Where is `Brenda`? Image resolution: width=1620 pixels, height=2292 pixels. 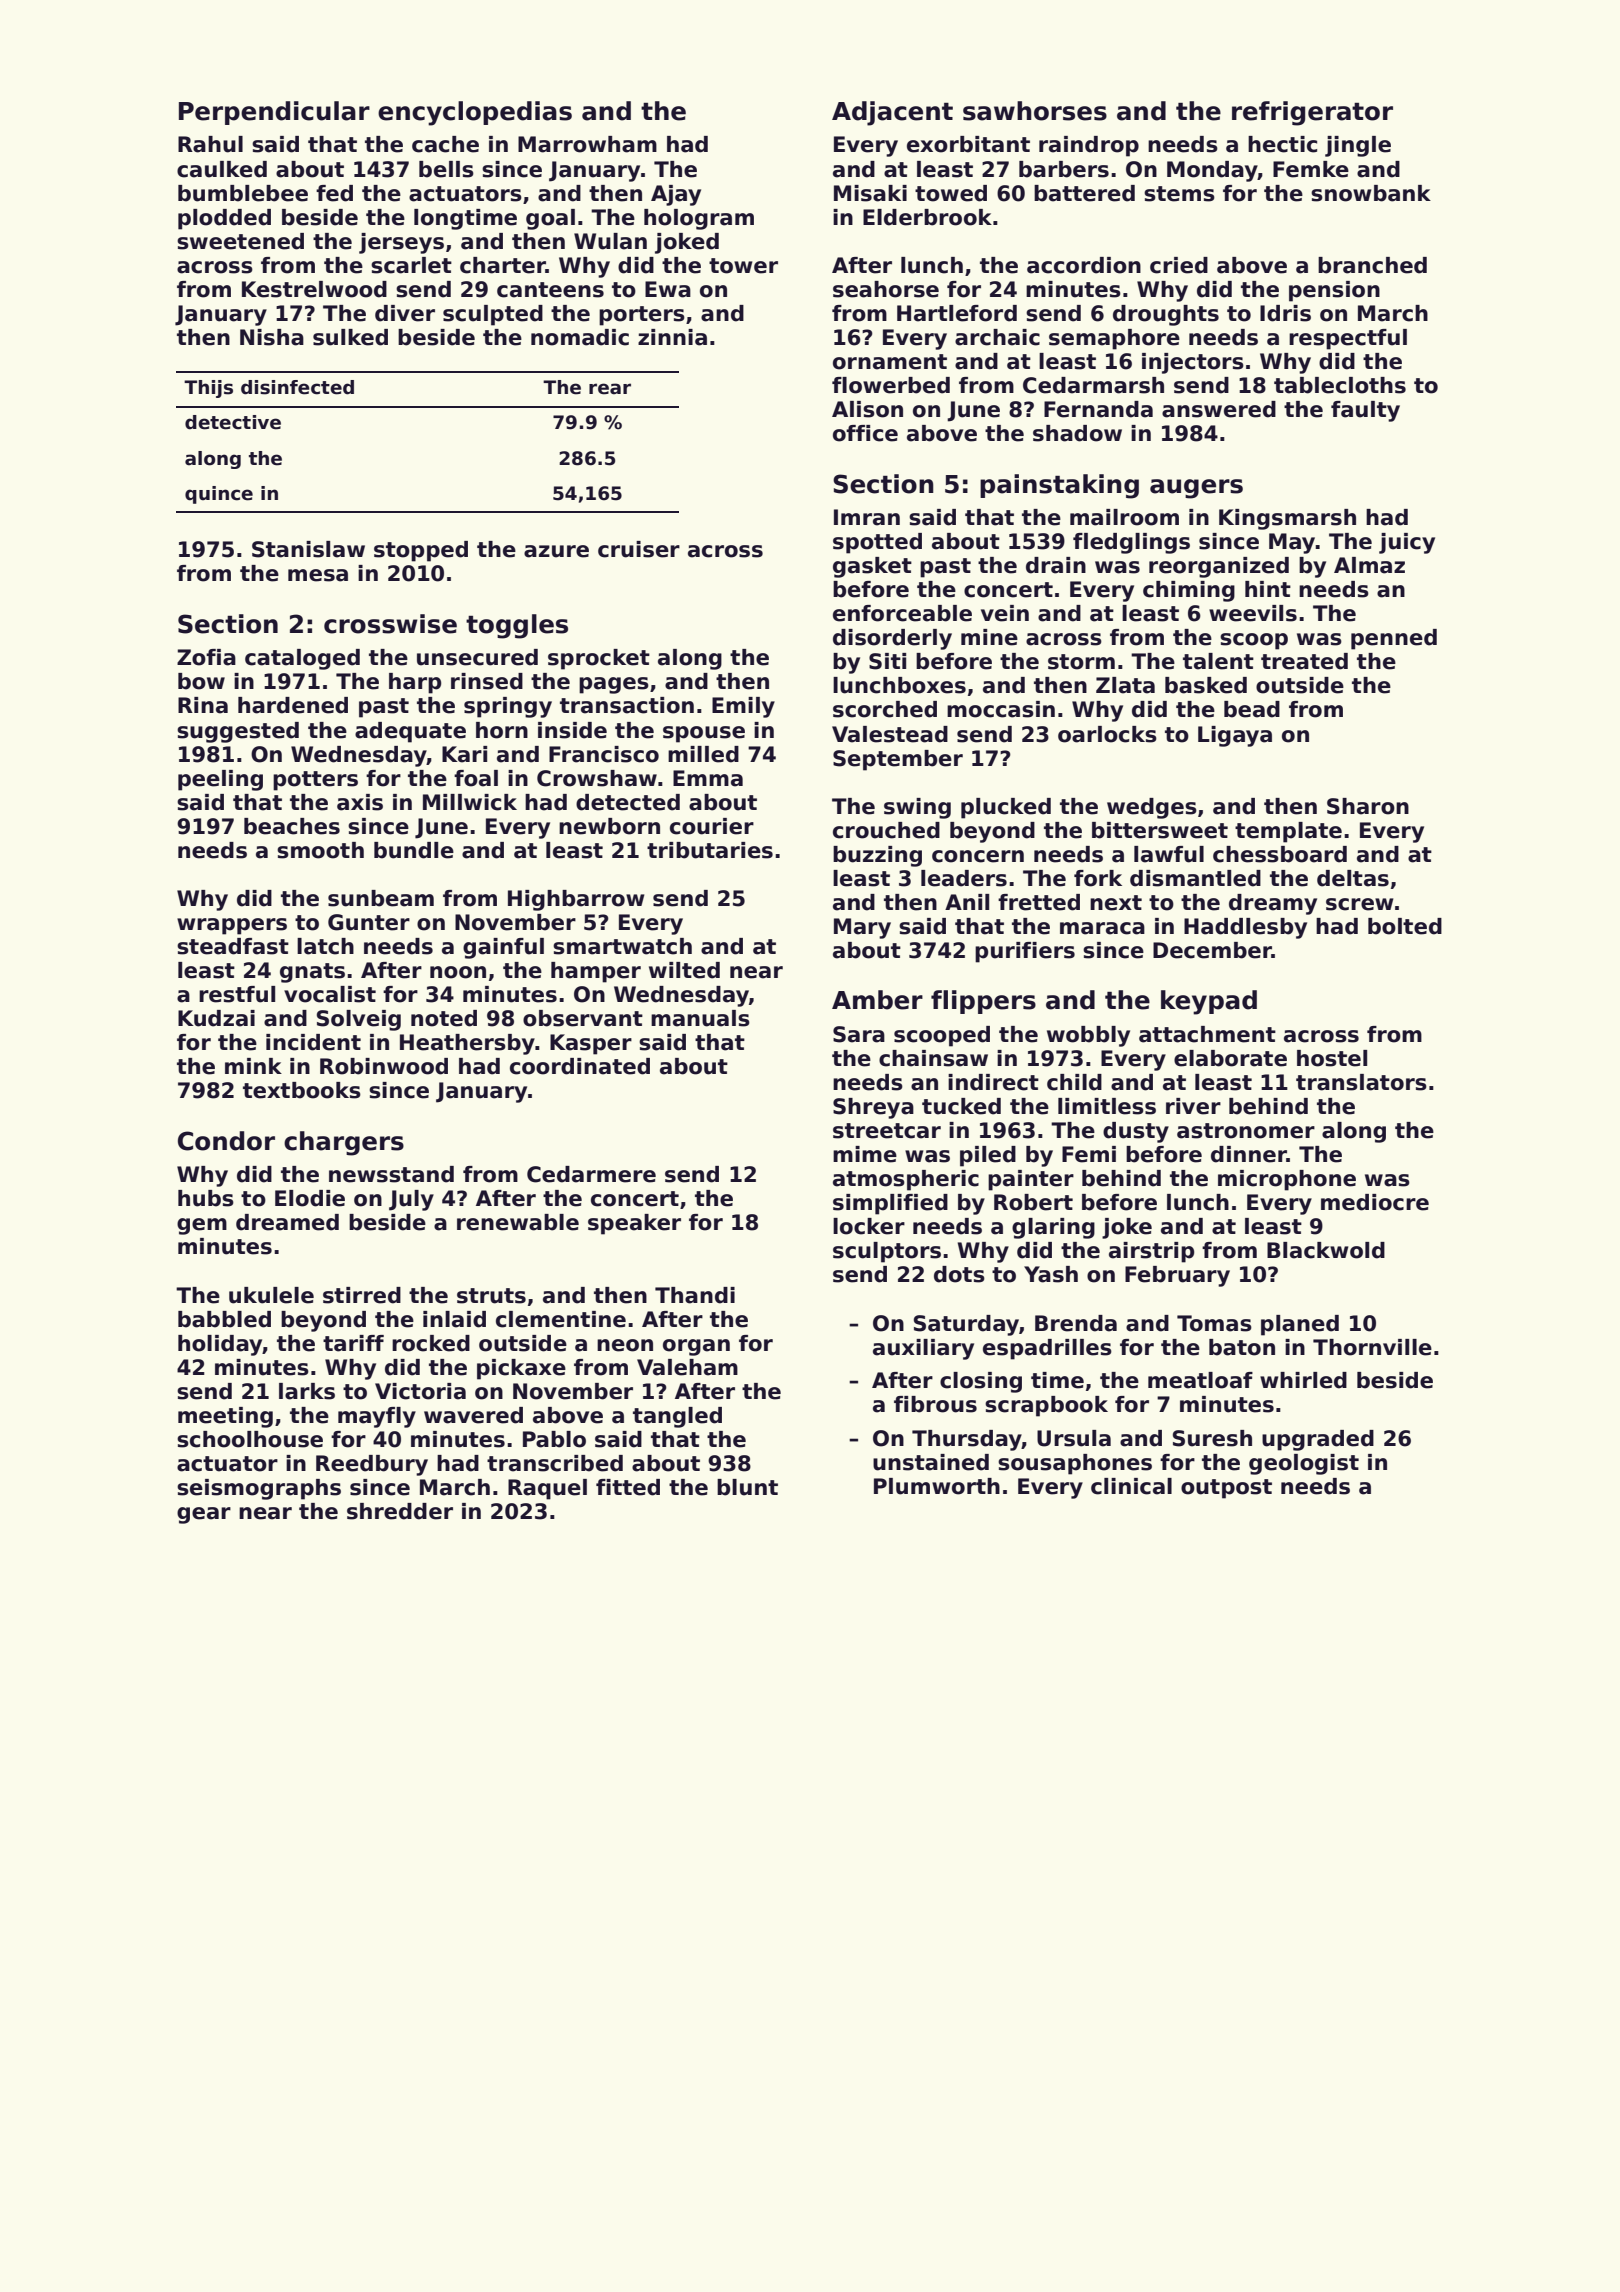 Brenda is located at coordinates (1076, 1323).
